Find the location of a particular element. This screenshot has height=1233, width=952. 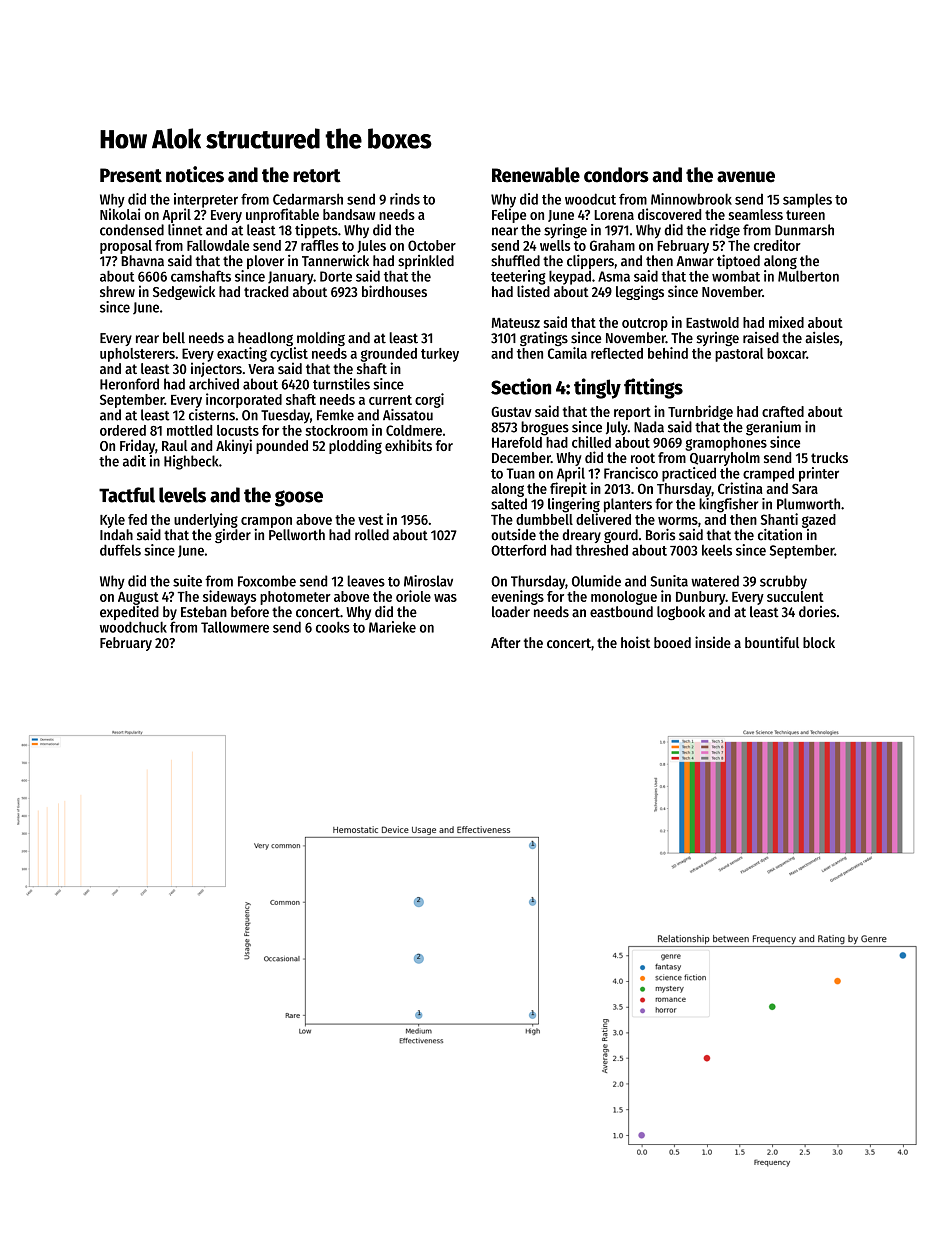

inside is located at coordinates (713, 642).
